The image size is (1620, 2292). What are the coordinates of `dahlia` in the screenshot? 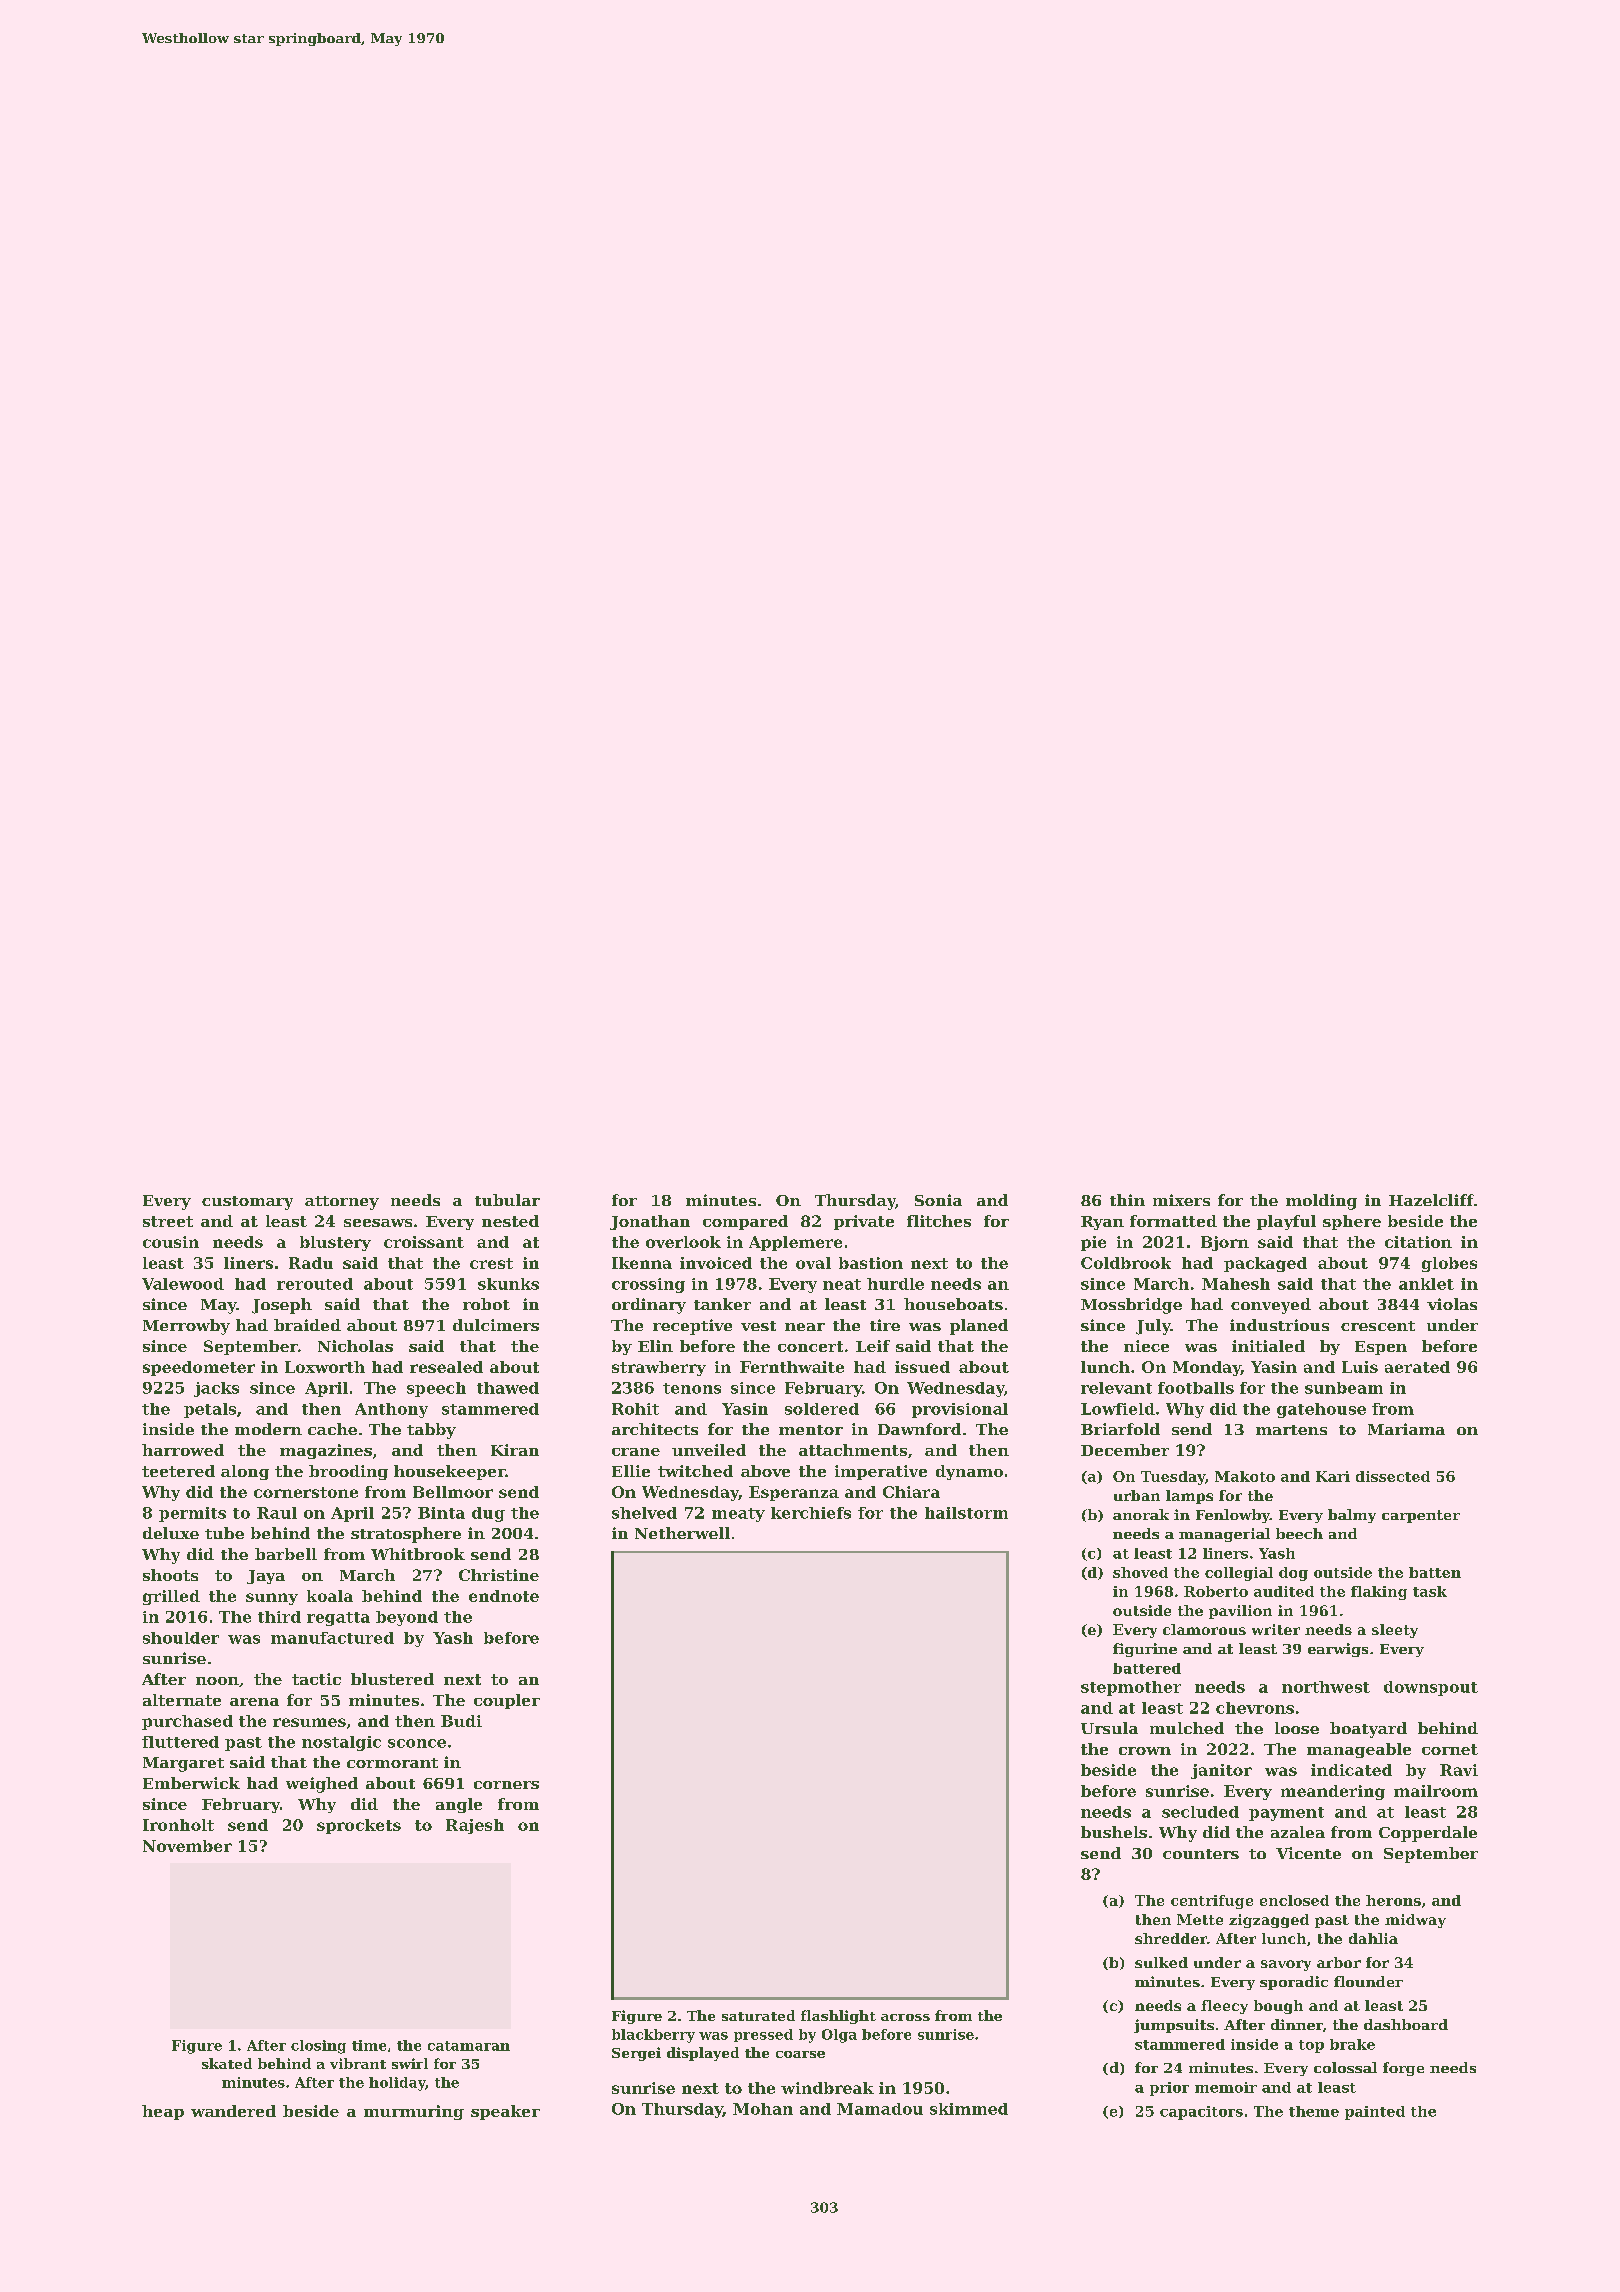 It's located at (1373, 1938).
